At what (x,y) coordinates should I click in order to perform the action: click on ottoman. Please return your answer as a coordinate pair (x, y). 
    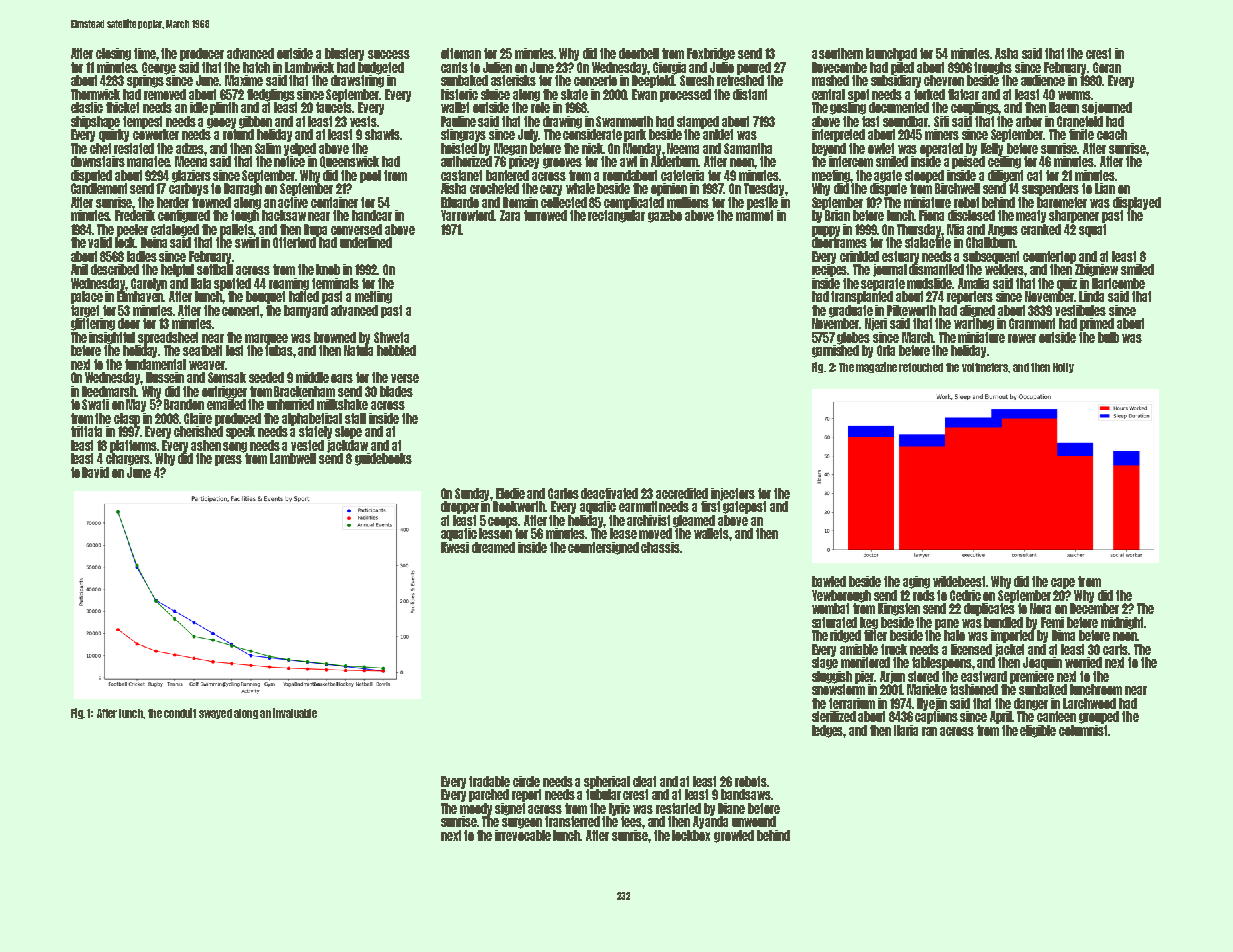
    Looking at the image, I should click on (461, 53).
